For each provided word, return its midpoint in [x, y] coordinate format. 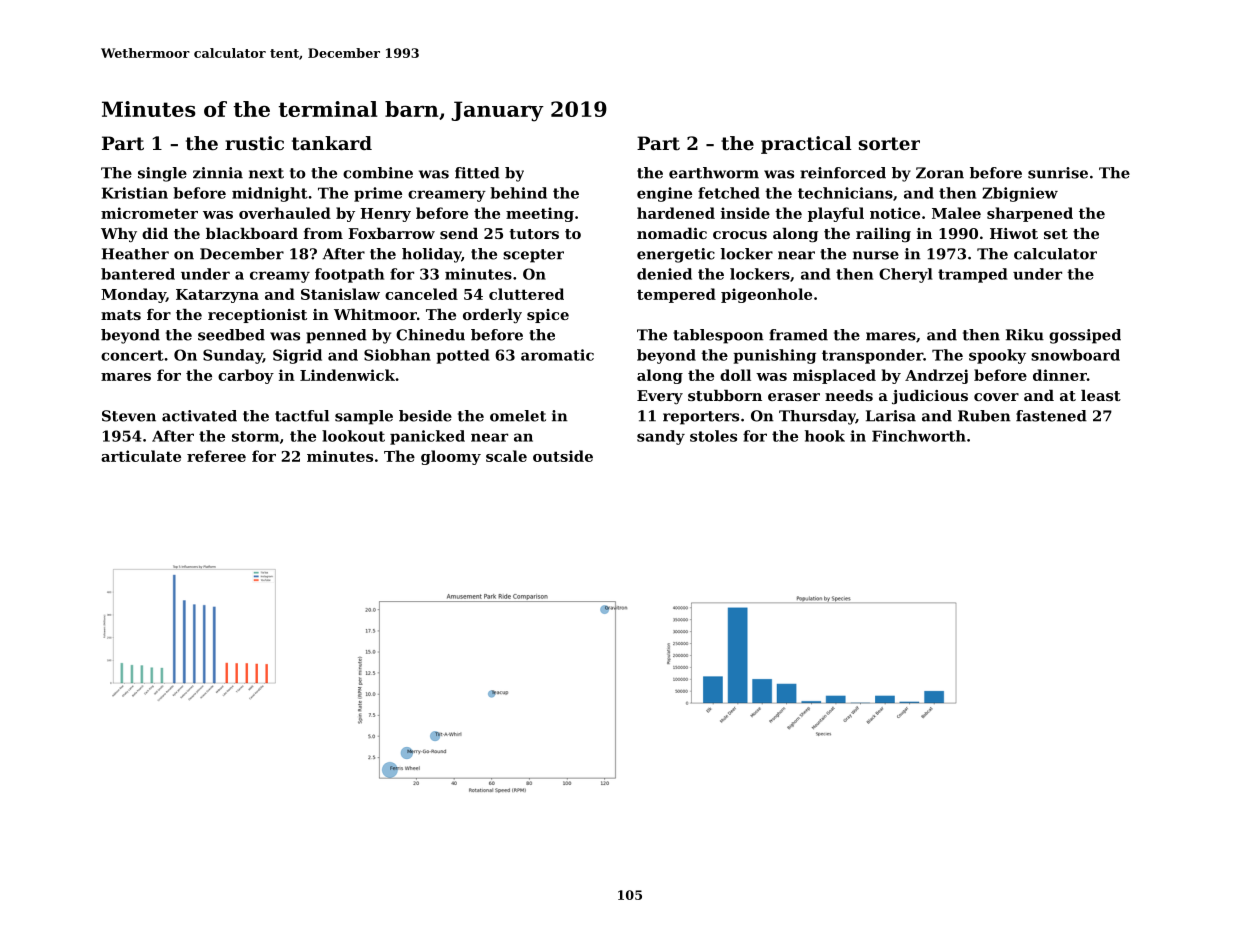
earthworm [714, 173]
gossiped [1085, 336]
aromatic [557, 355]
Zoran [940, 173]
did [155, 233]
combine [378, 173]
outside [563, 456]
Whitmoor [375, 314]
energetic [676, 255]
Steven [129, 416]
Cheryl [906, 275]
